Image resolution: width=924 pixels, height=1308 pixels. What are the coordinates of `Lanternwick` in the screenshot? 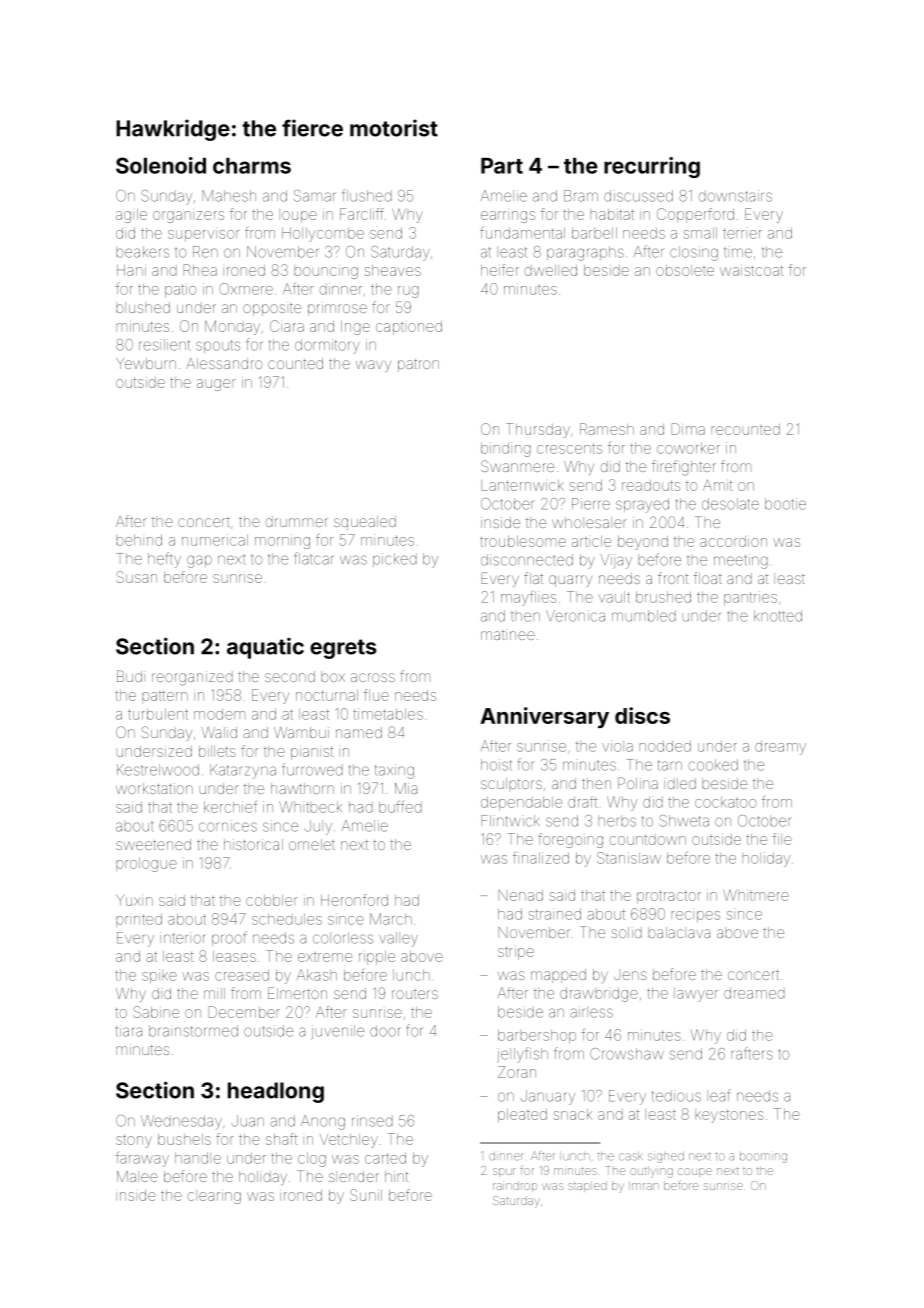 It's located at (522, 485).
